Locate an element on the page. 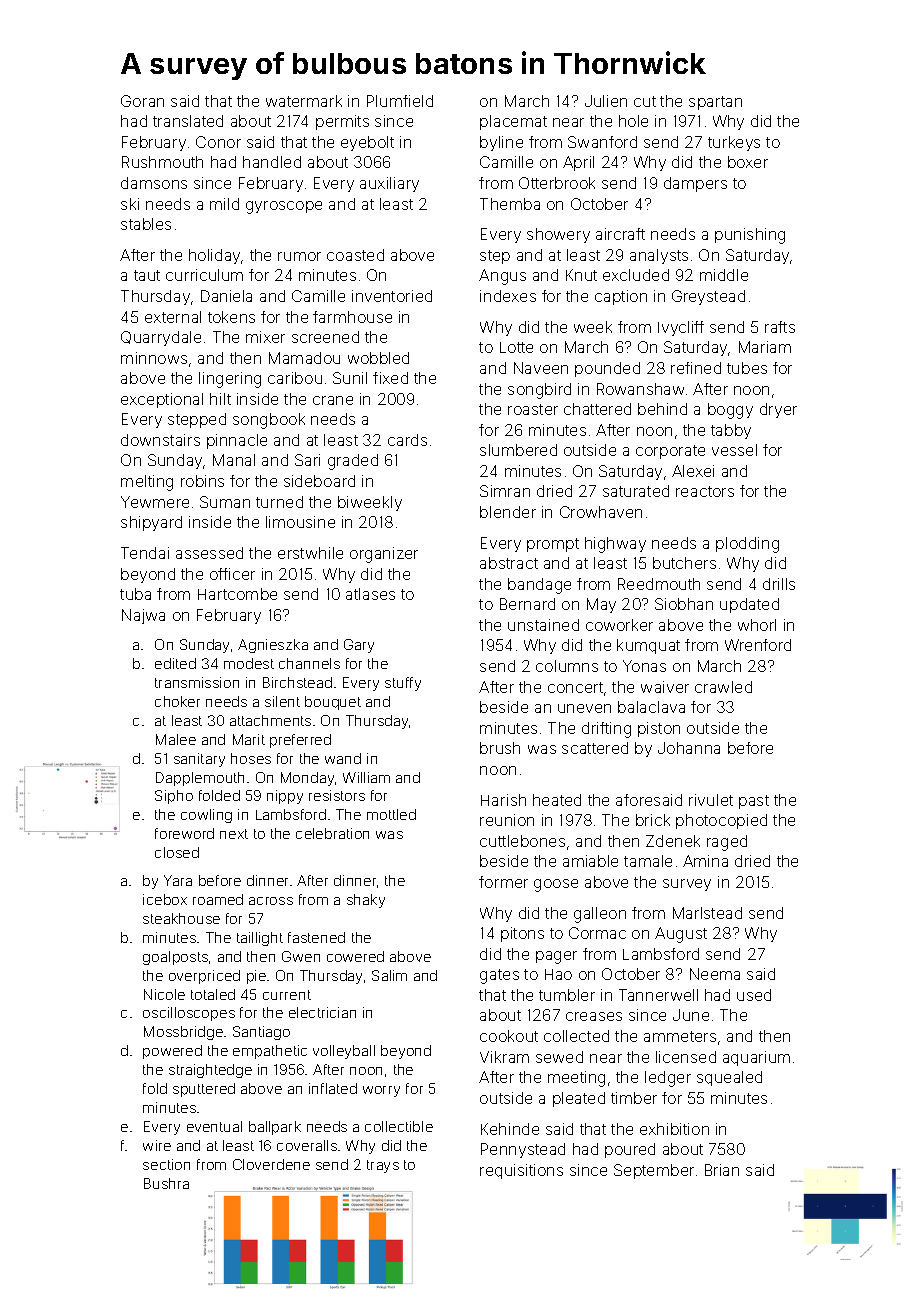  middle is located at coordinates (724, 275).
